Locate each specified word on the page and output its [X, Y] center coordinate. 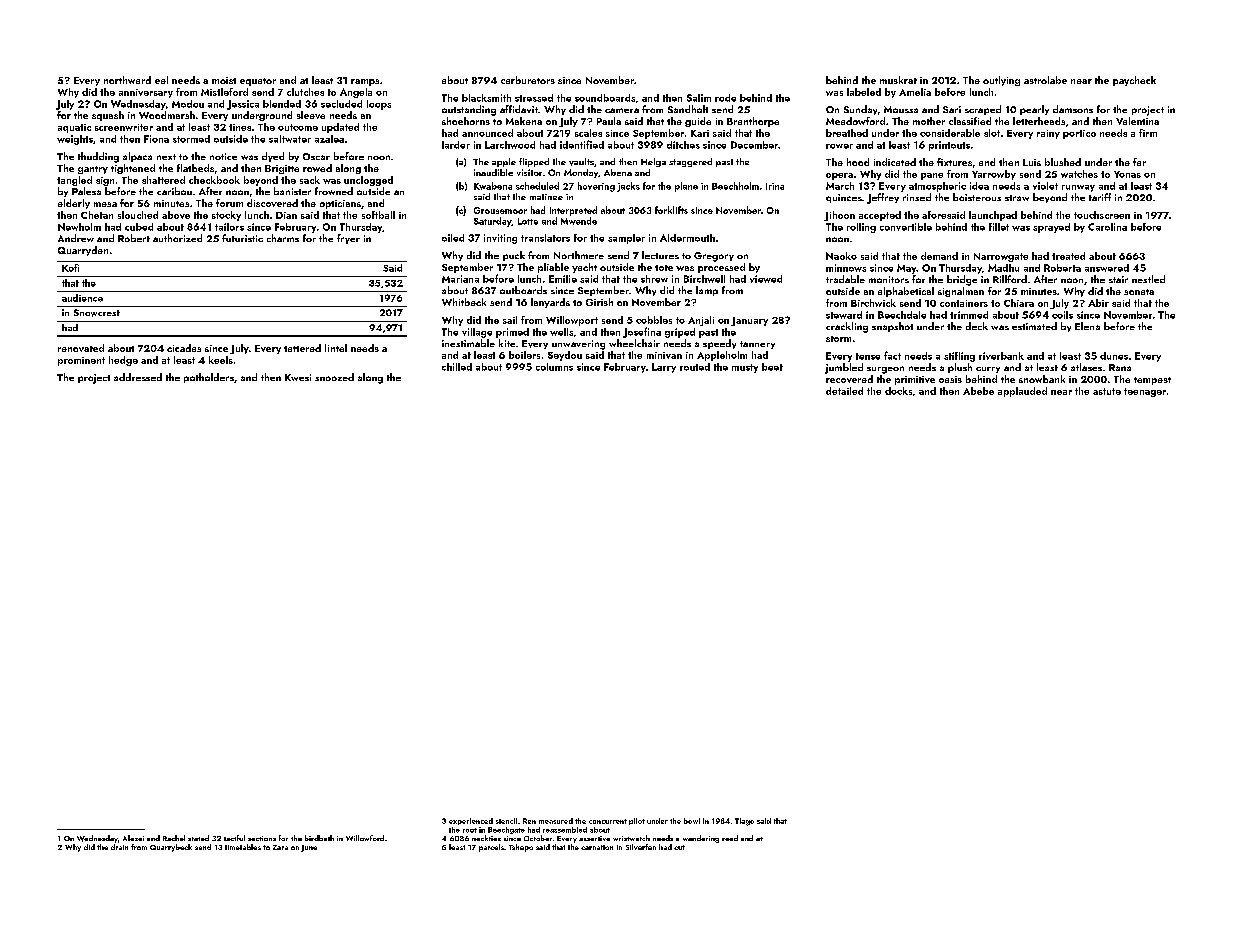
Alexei [133, 838]
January [749, 321]
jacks [628, 187]
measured [556, 821]
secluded [341, 104]
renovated [81, 348]
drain [119, 847]
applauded [1022, 392]
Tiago [744, 822]
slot [992, 133]
